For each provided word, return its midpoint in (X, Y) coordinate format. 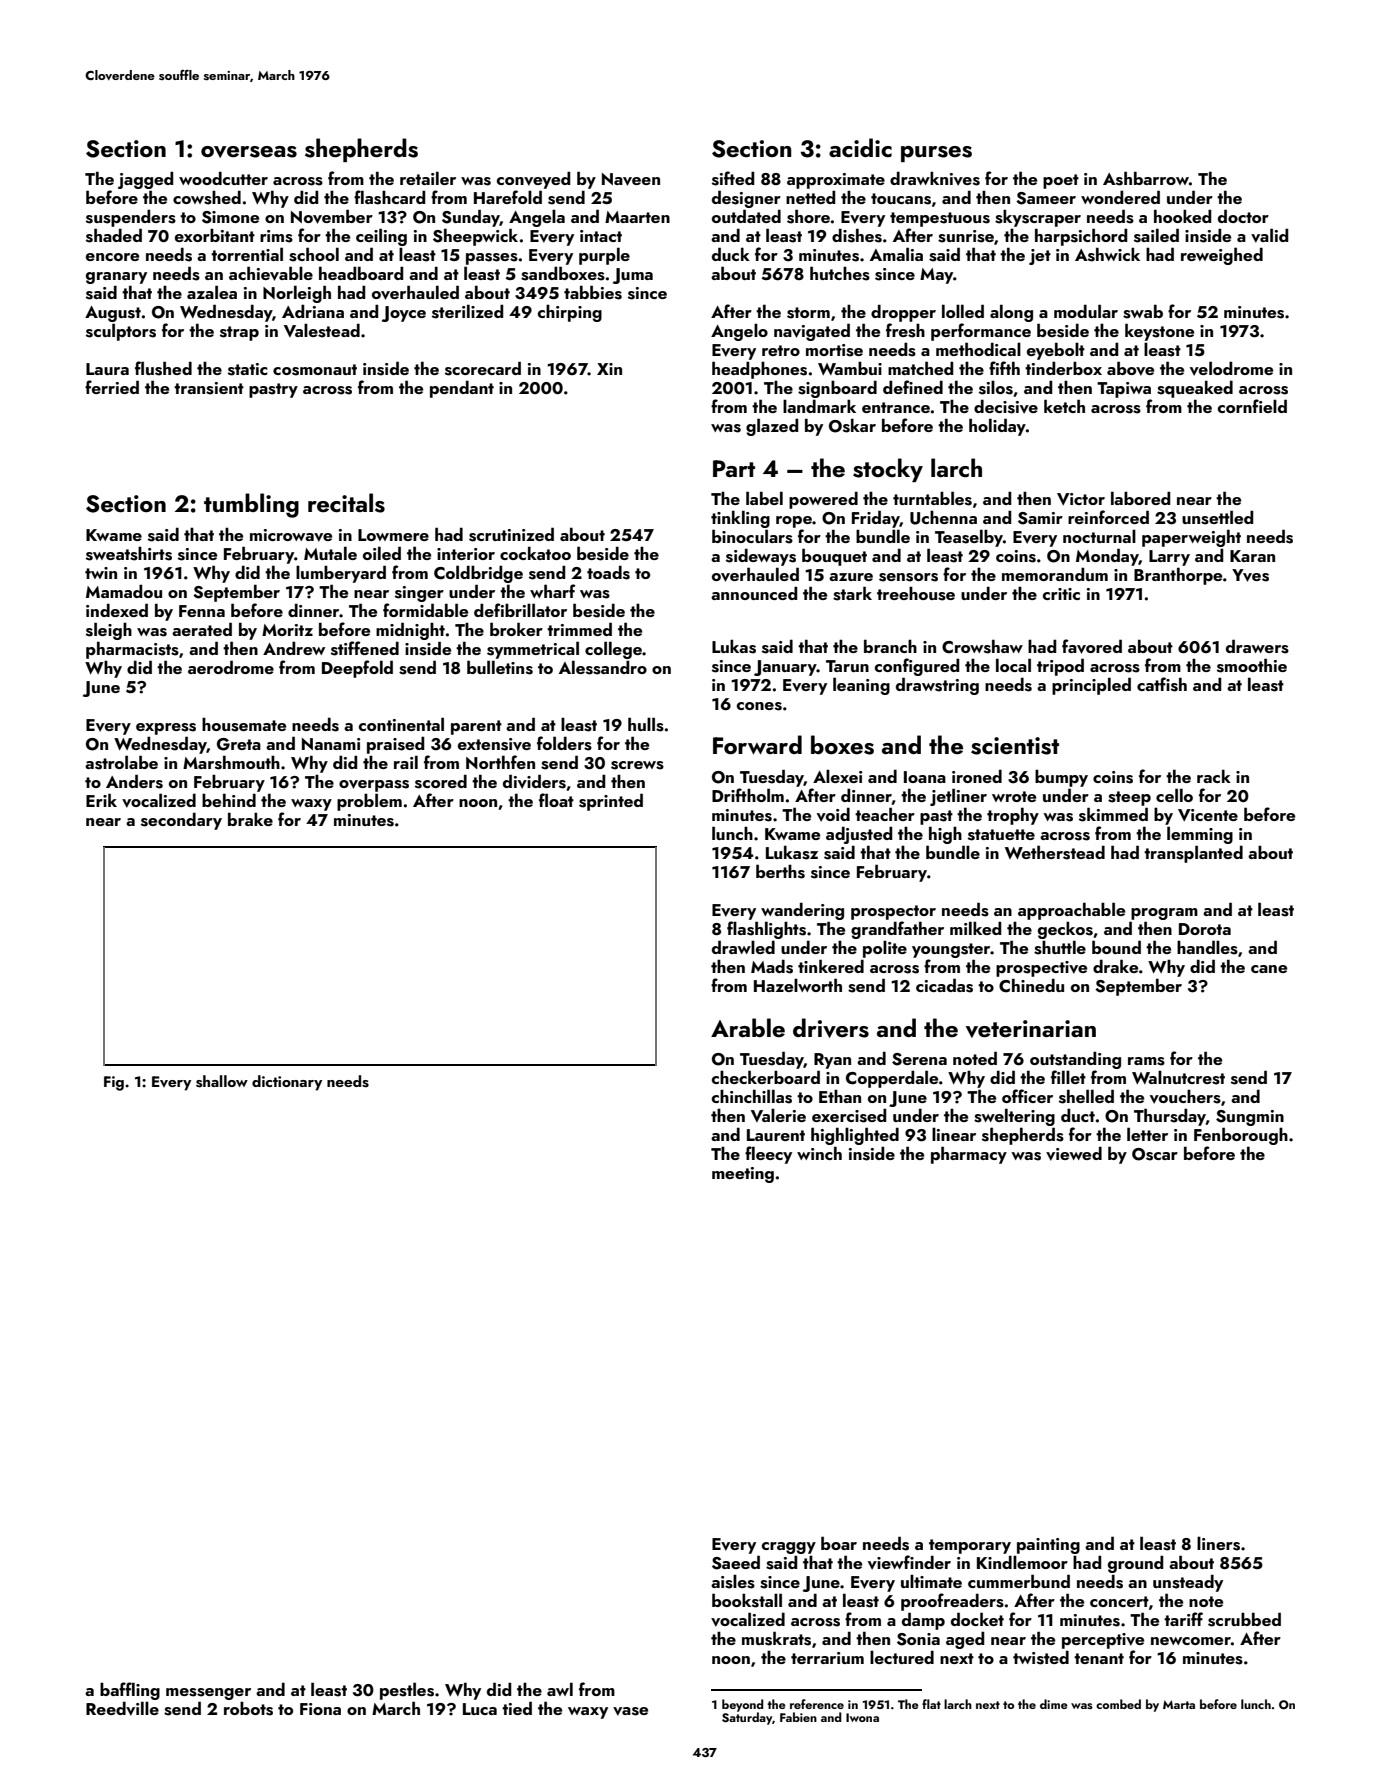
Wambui (850, 368)
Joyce (404, 314)
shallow (222, 1081)
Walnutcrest (1178, 1077)
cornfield (1252, 406)
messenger (208, 1694)
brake (250, 819)
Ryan (832, 1061)
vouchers (1185, 1096)
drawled (743, 947)
